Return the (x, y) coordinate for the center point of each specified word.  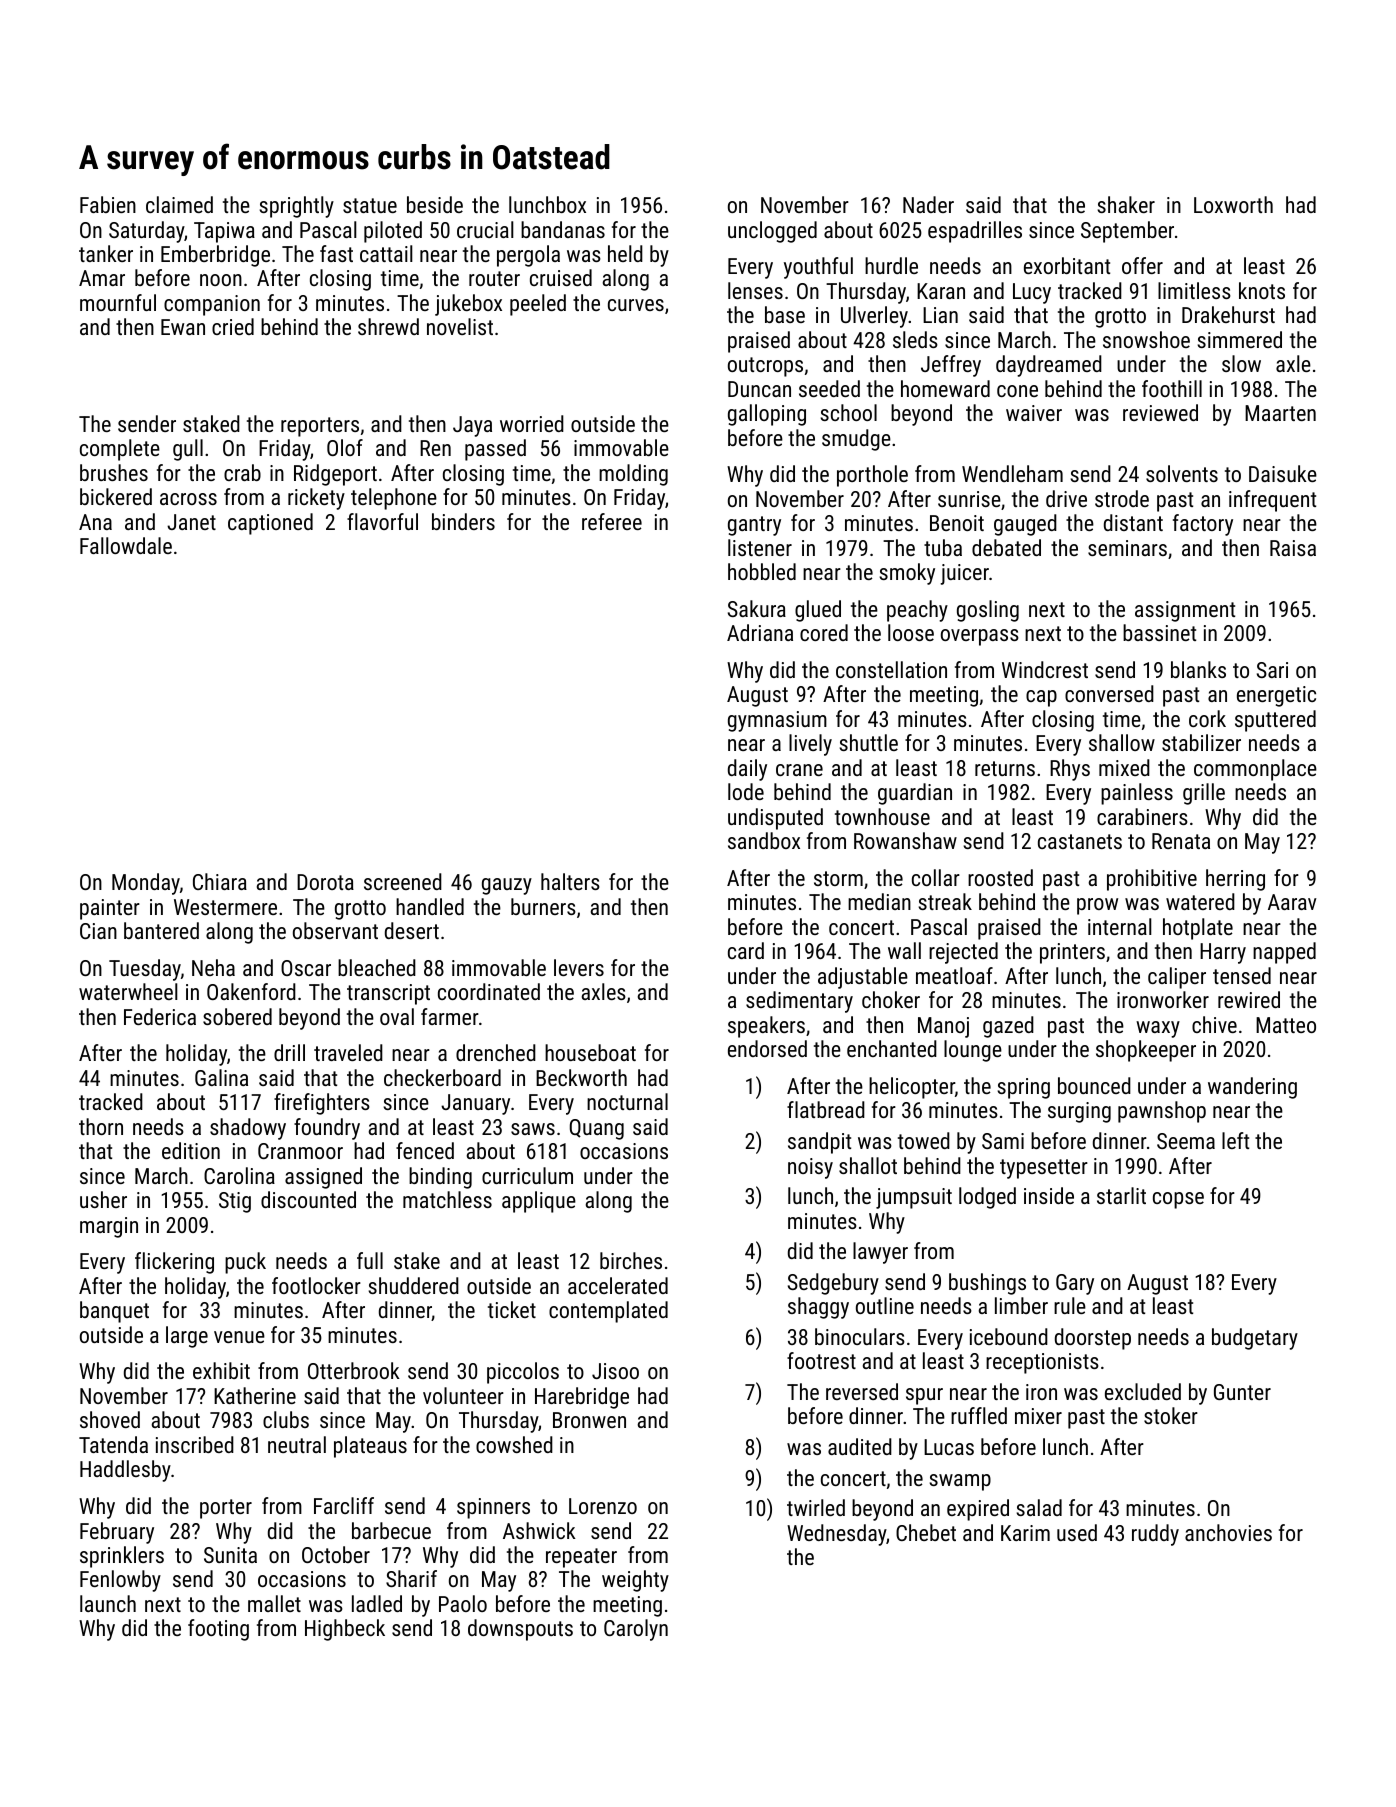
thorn (101, 1126)
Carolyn (636, 1630)
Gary (1075, 1284)
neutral (297, 1444)
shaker (1126, 204)
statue (370, 205)
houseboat (590, 1052)
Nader (928, 204)
